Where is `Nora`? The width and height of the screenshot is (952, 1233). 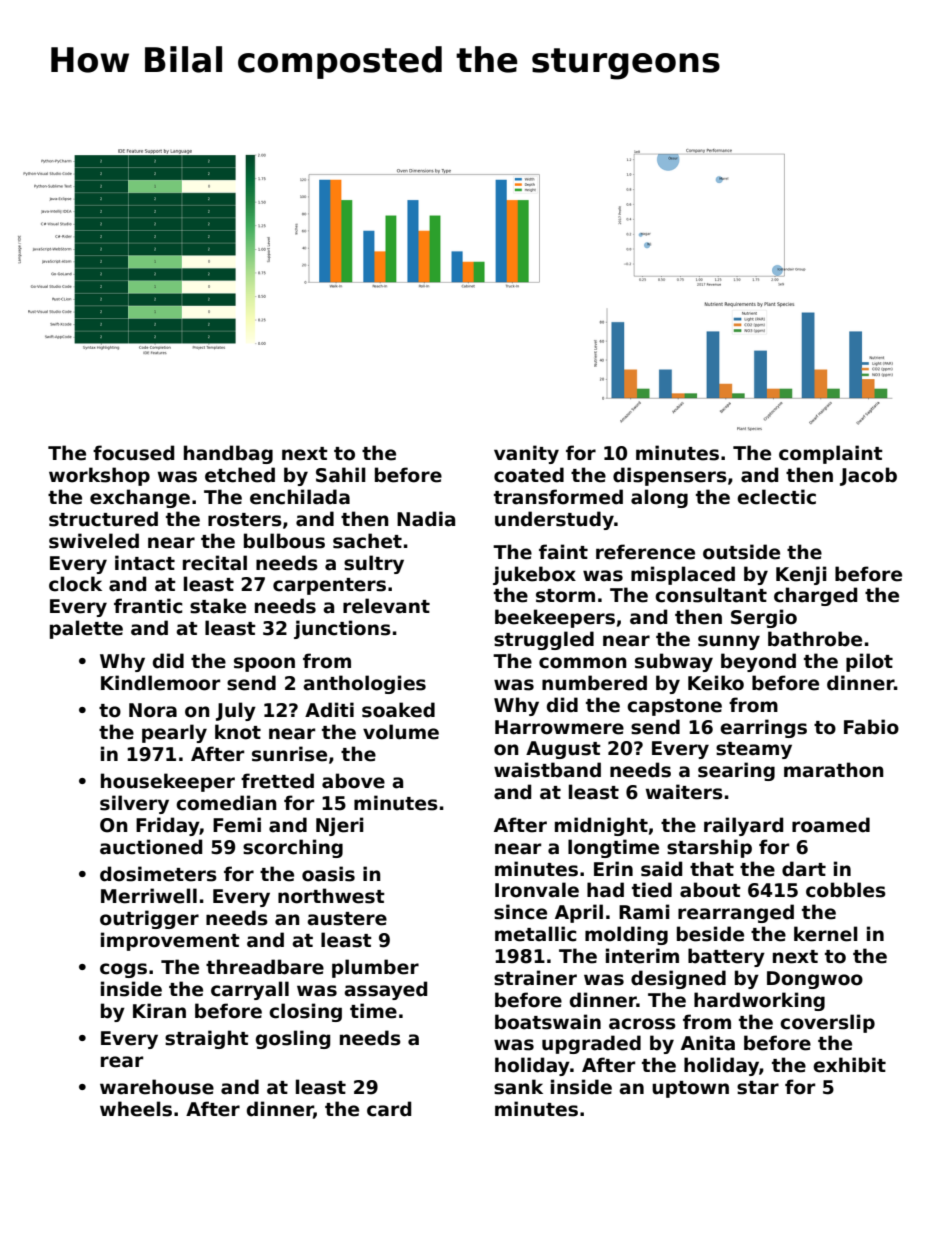
Nora is located at coordinates (153, 710).
